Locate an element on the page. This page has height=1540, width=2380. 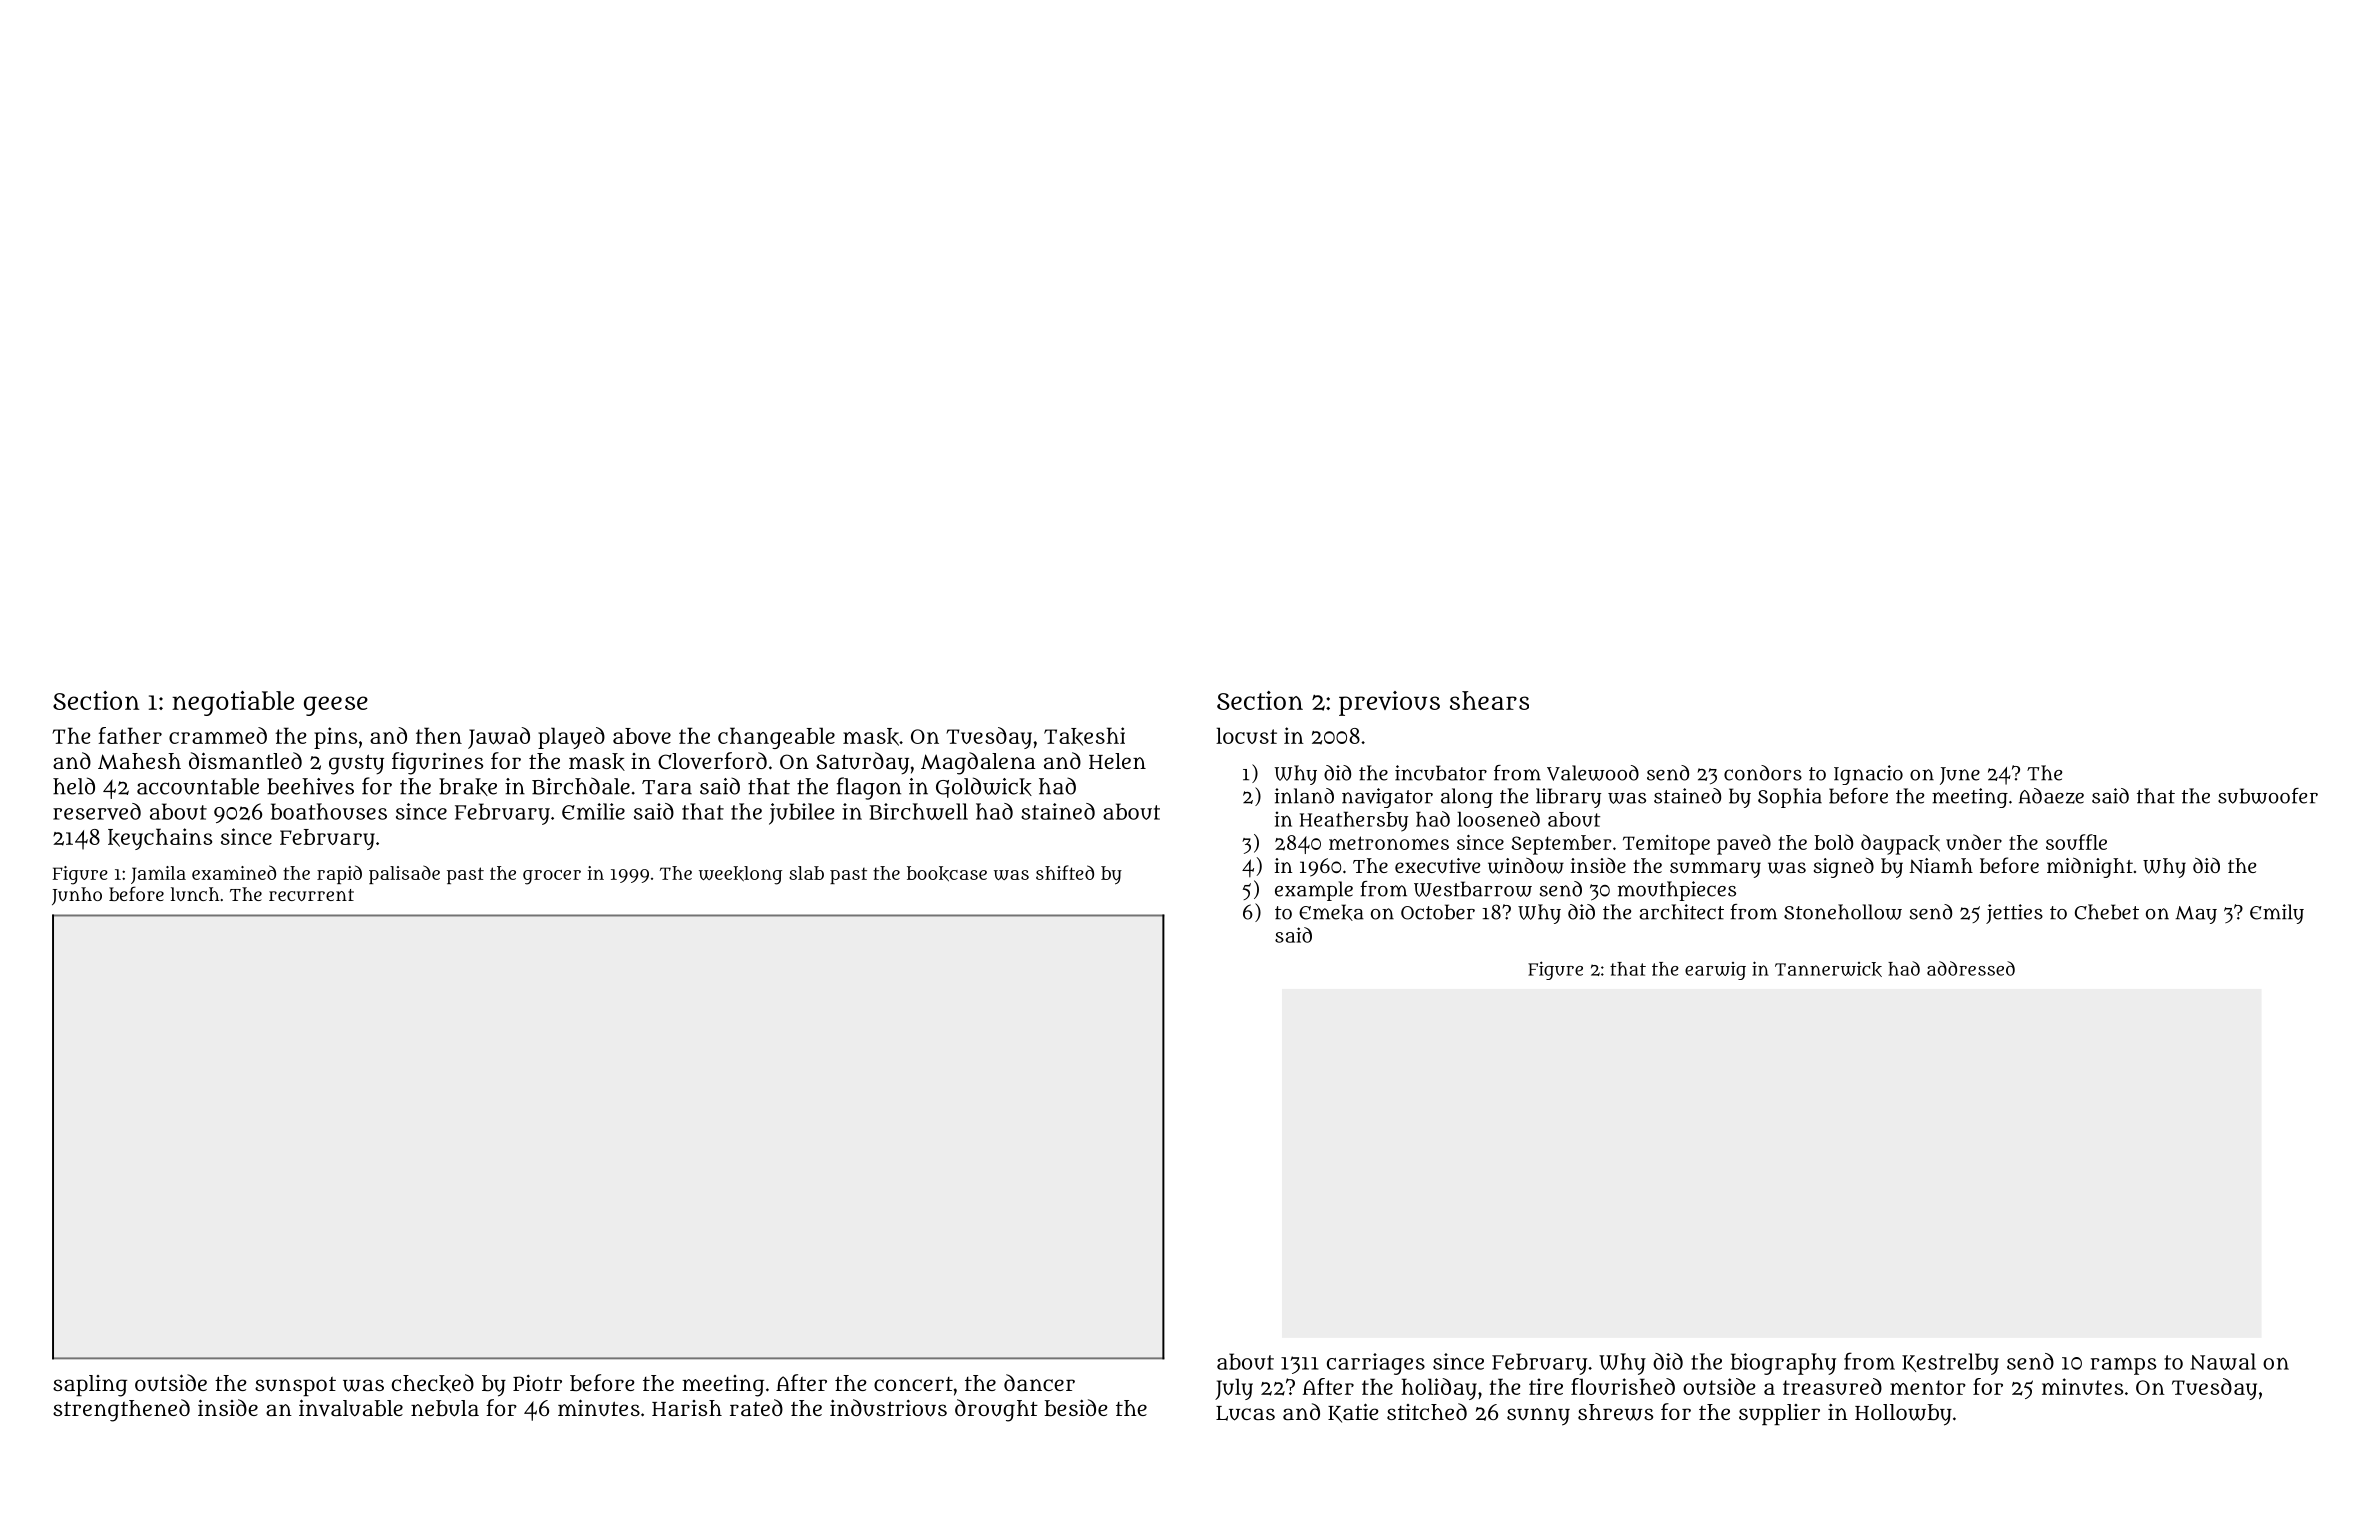
carriages is located at coordinates (1376, 1364).
